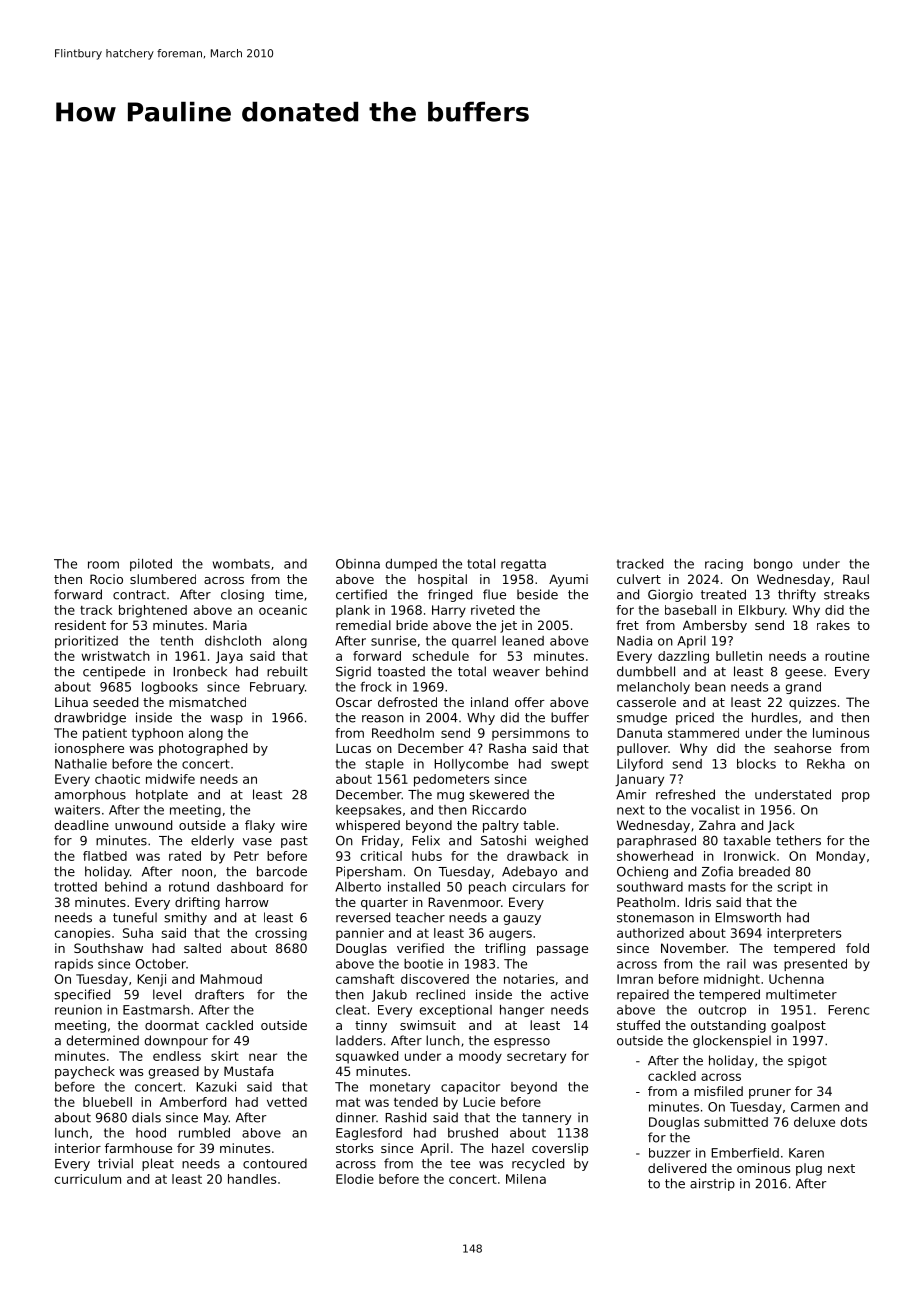 This page has height=1308, width=924. I want to click on secretary, so click(536, 1058).
